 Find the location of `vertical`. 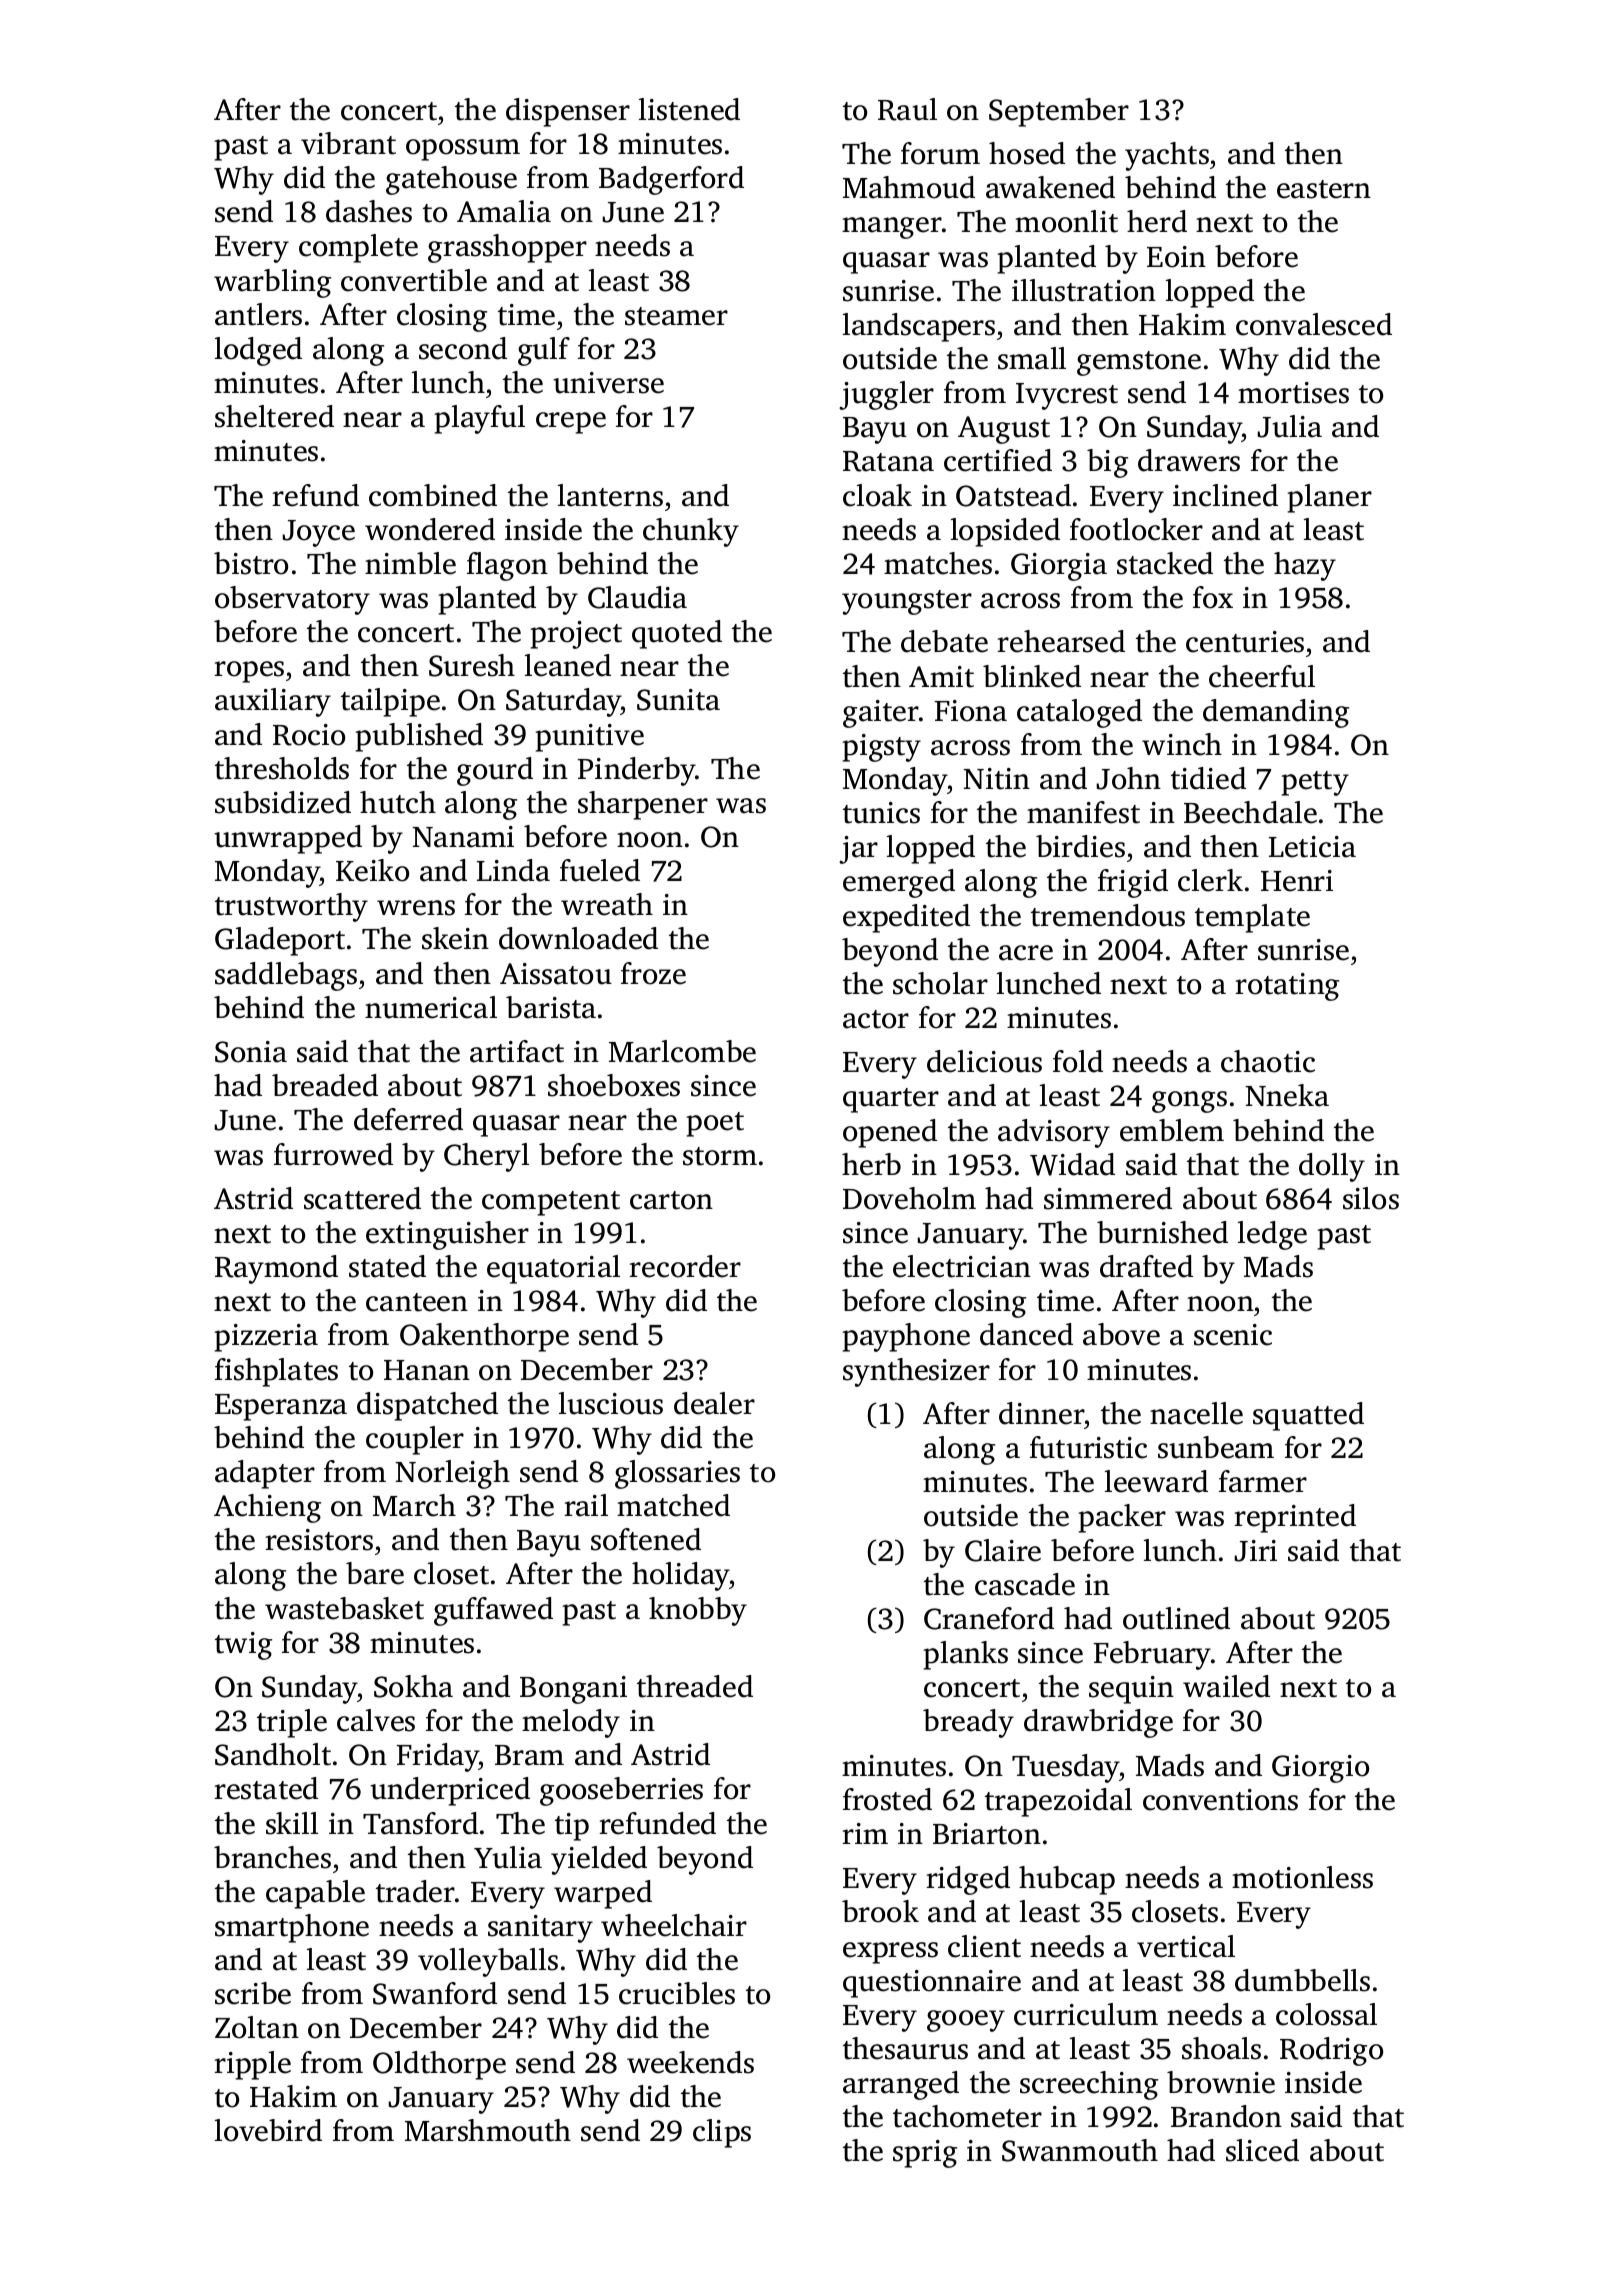

vertical is located at coordinates (1186, 1946).
